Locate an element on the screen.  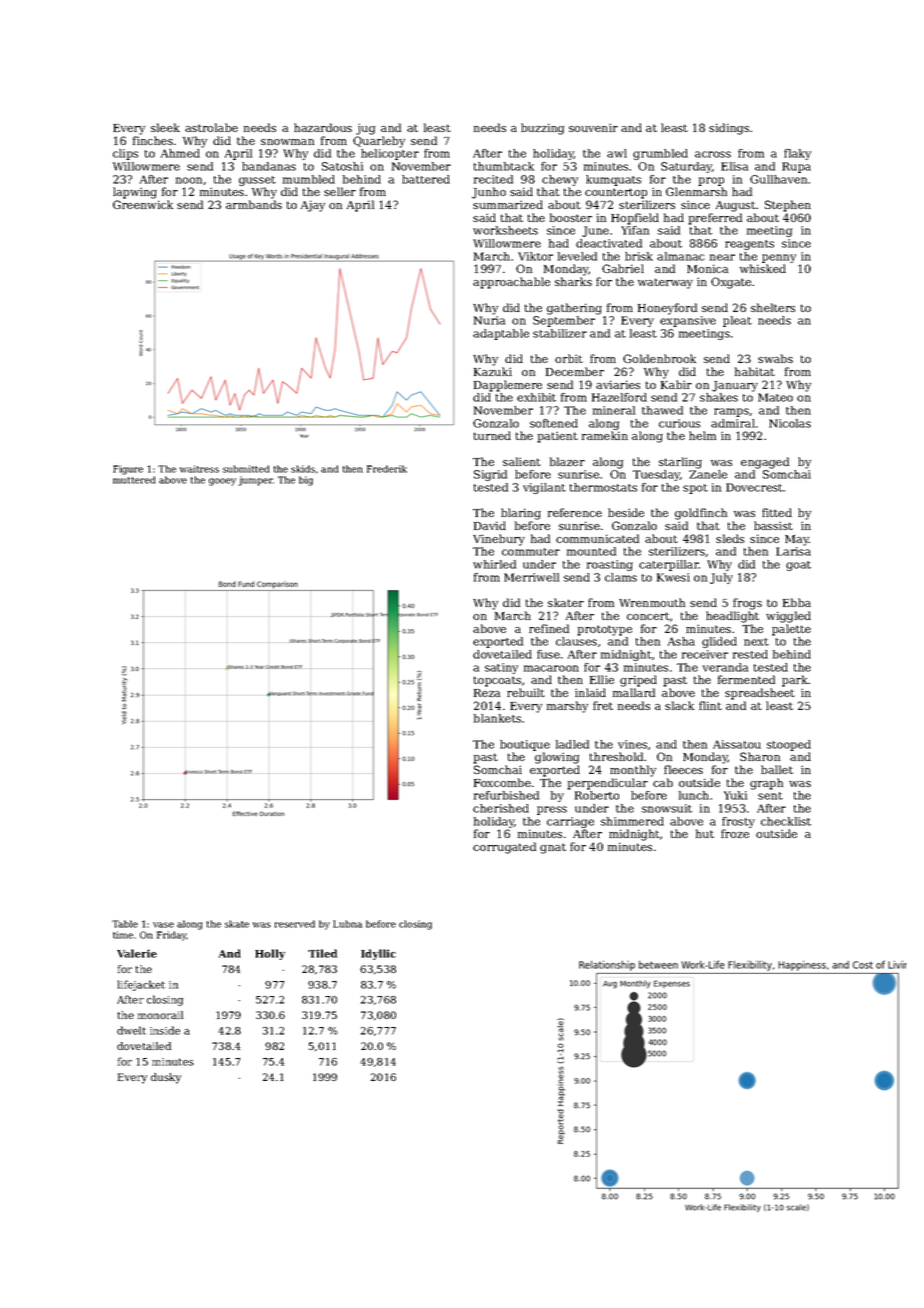
vase is located at coordinates (163, 925).
